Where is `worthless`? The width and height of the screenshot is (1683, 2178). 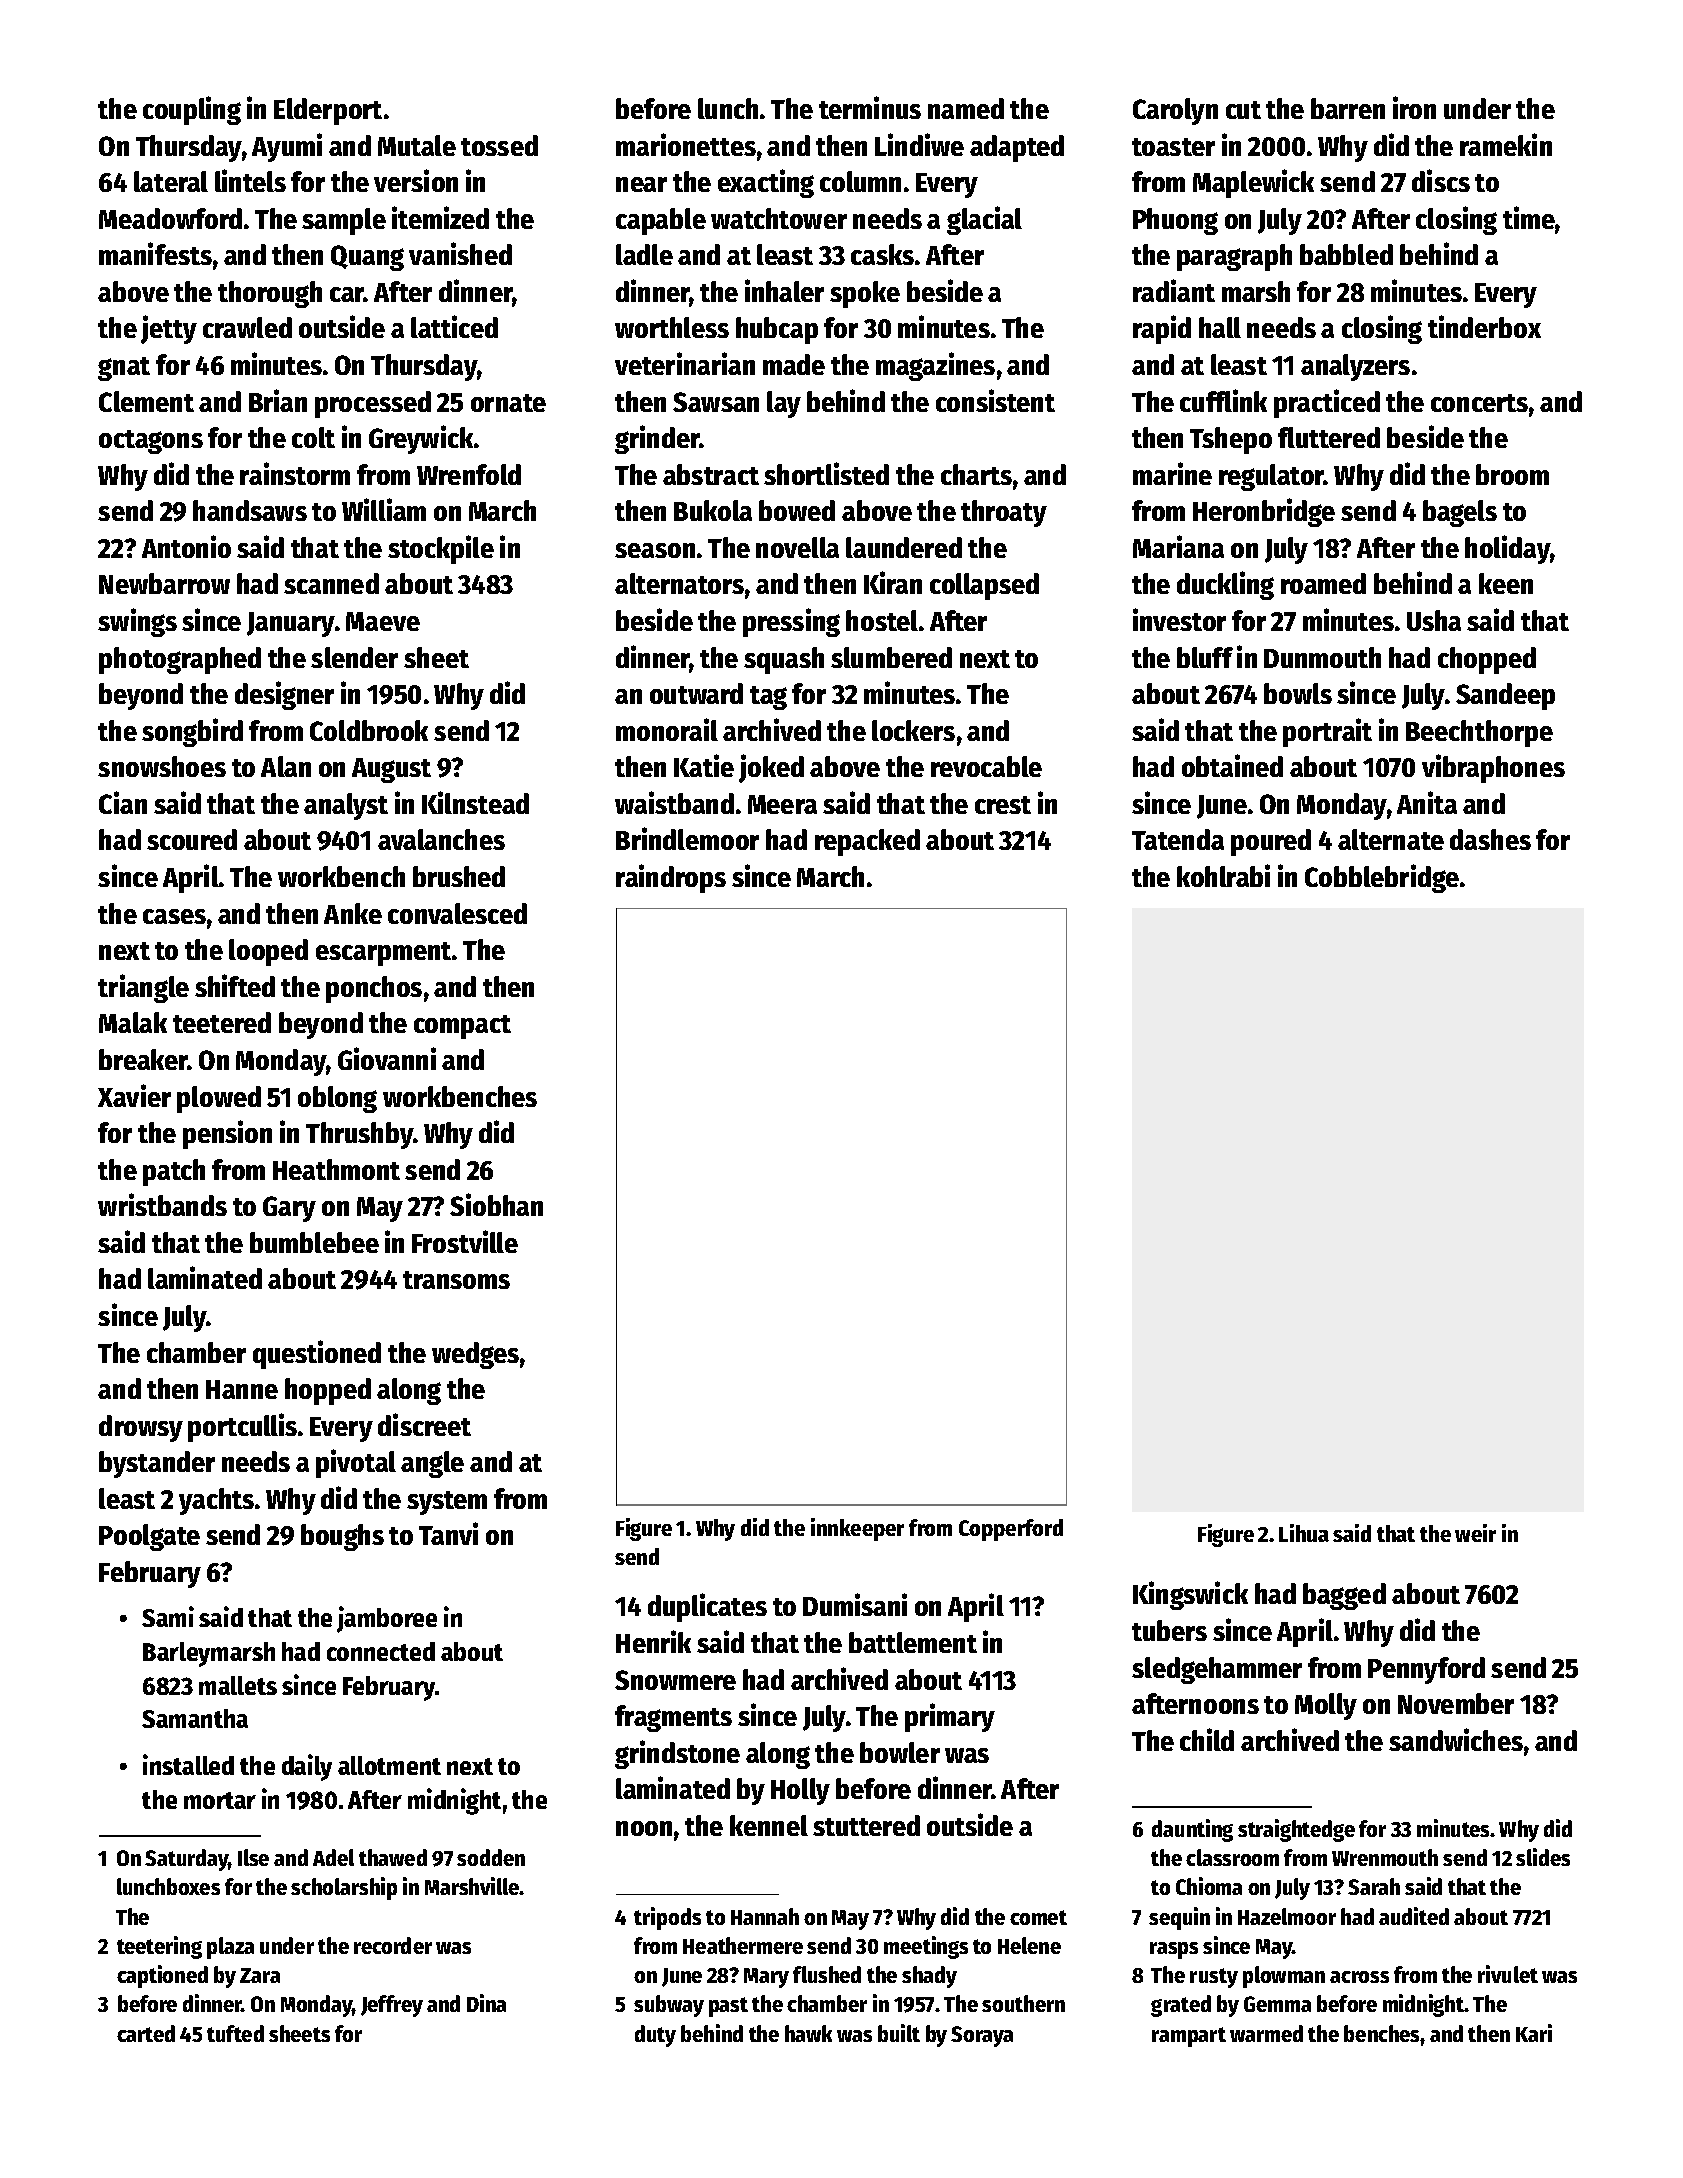
worthless is located at coordinates (672, 327).
